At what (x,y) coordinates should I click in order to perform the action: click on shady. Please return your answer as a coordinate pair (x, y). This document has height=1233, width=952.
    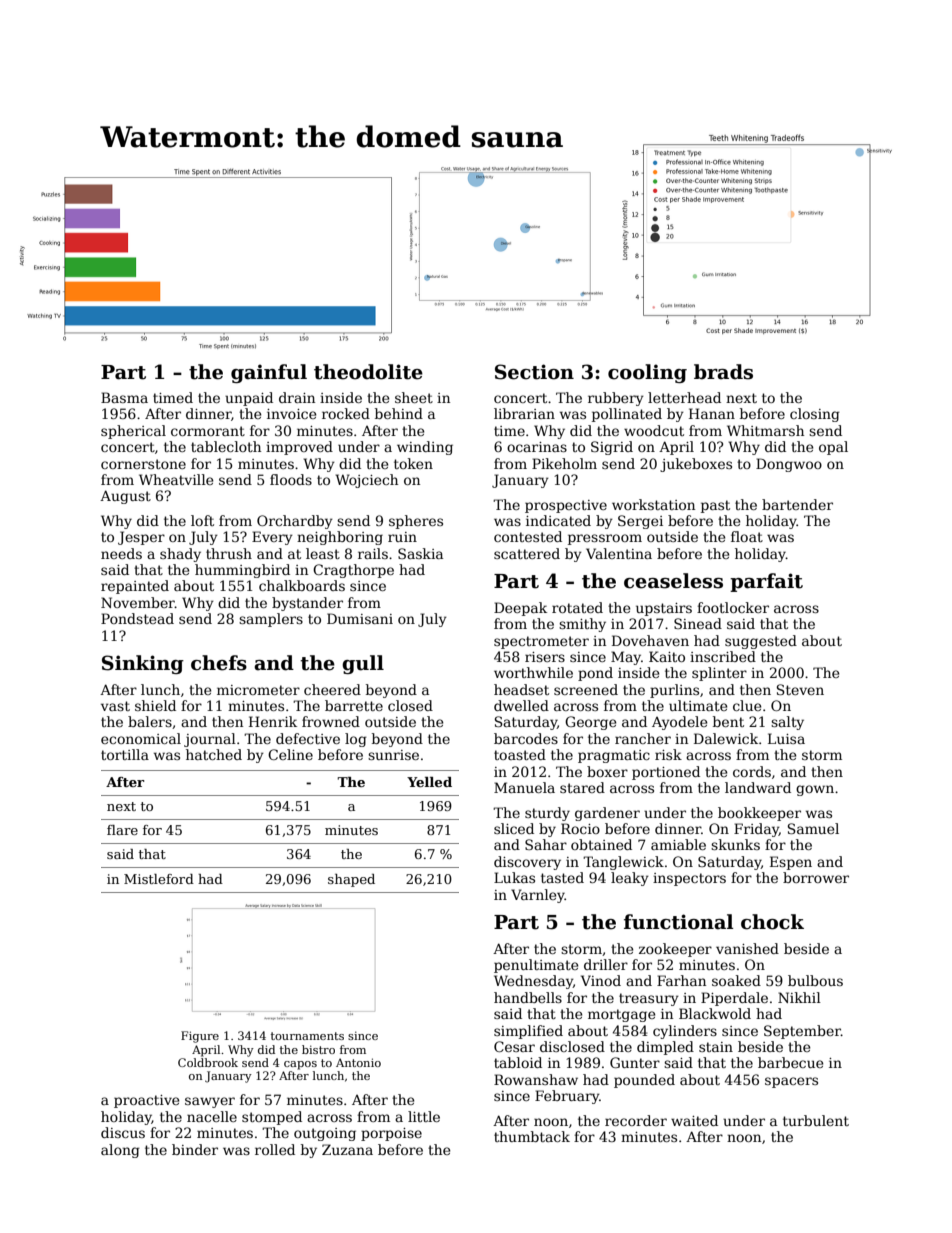
    Looking at the image, I should click on (180, 555).
